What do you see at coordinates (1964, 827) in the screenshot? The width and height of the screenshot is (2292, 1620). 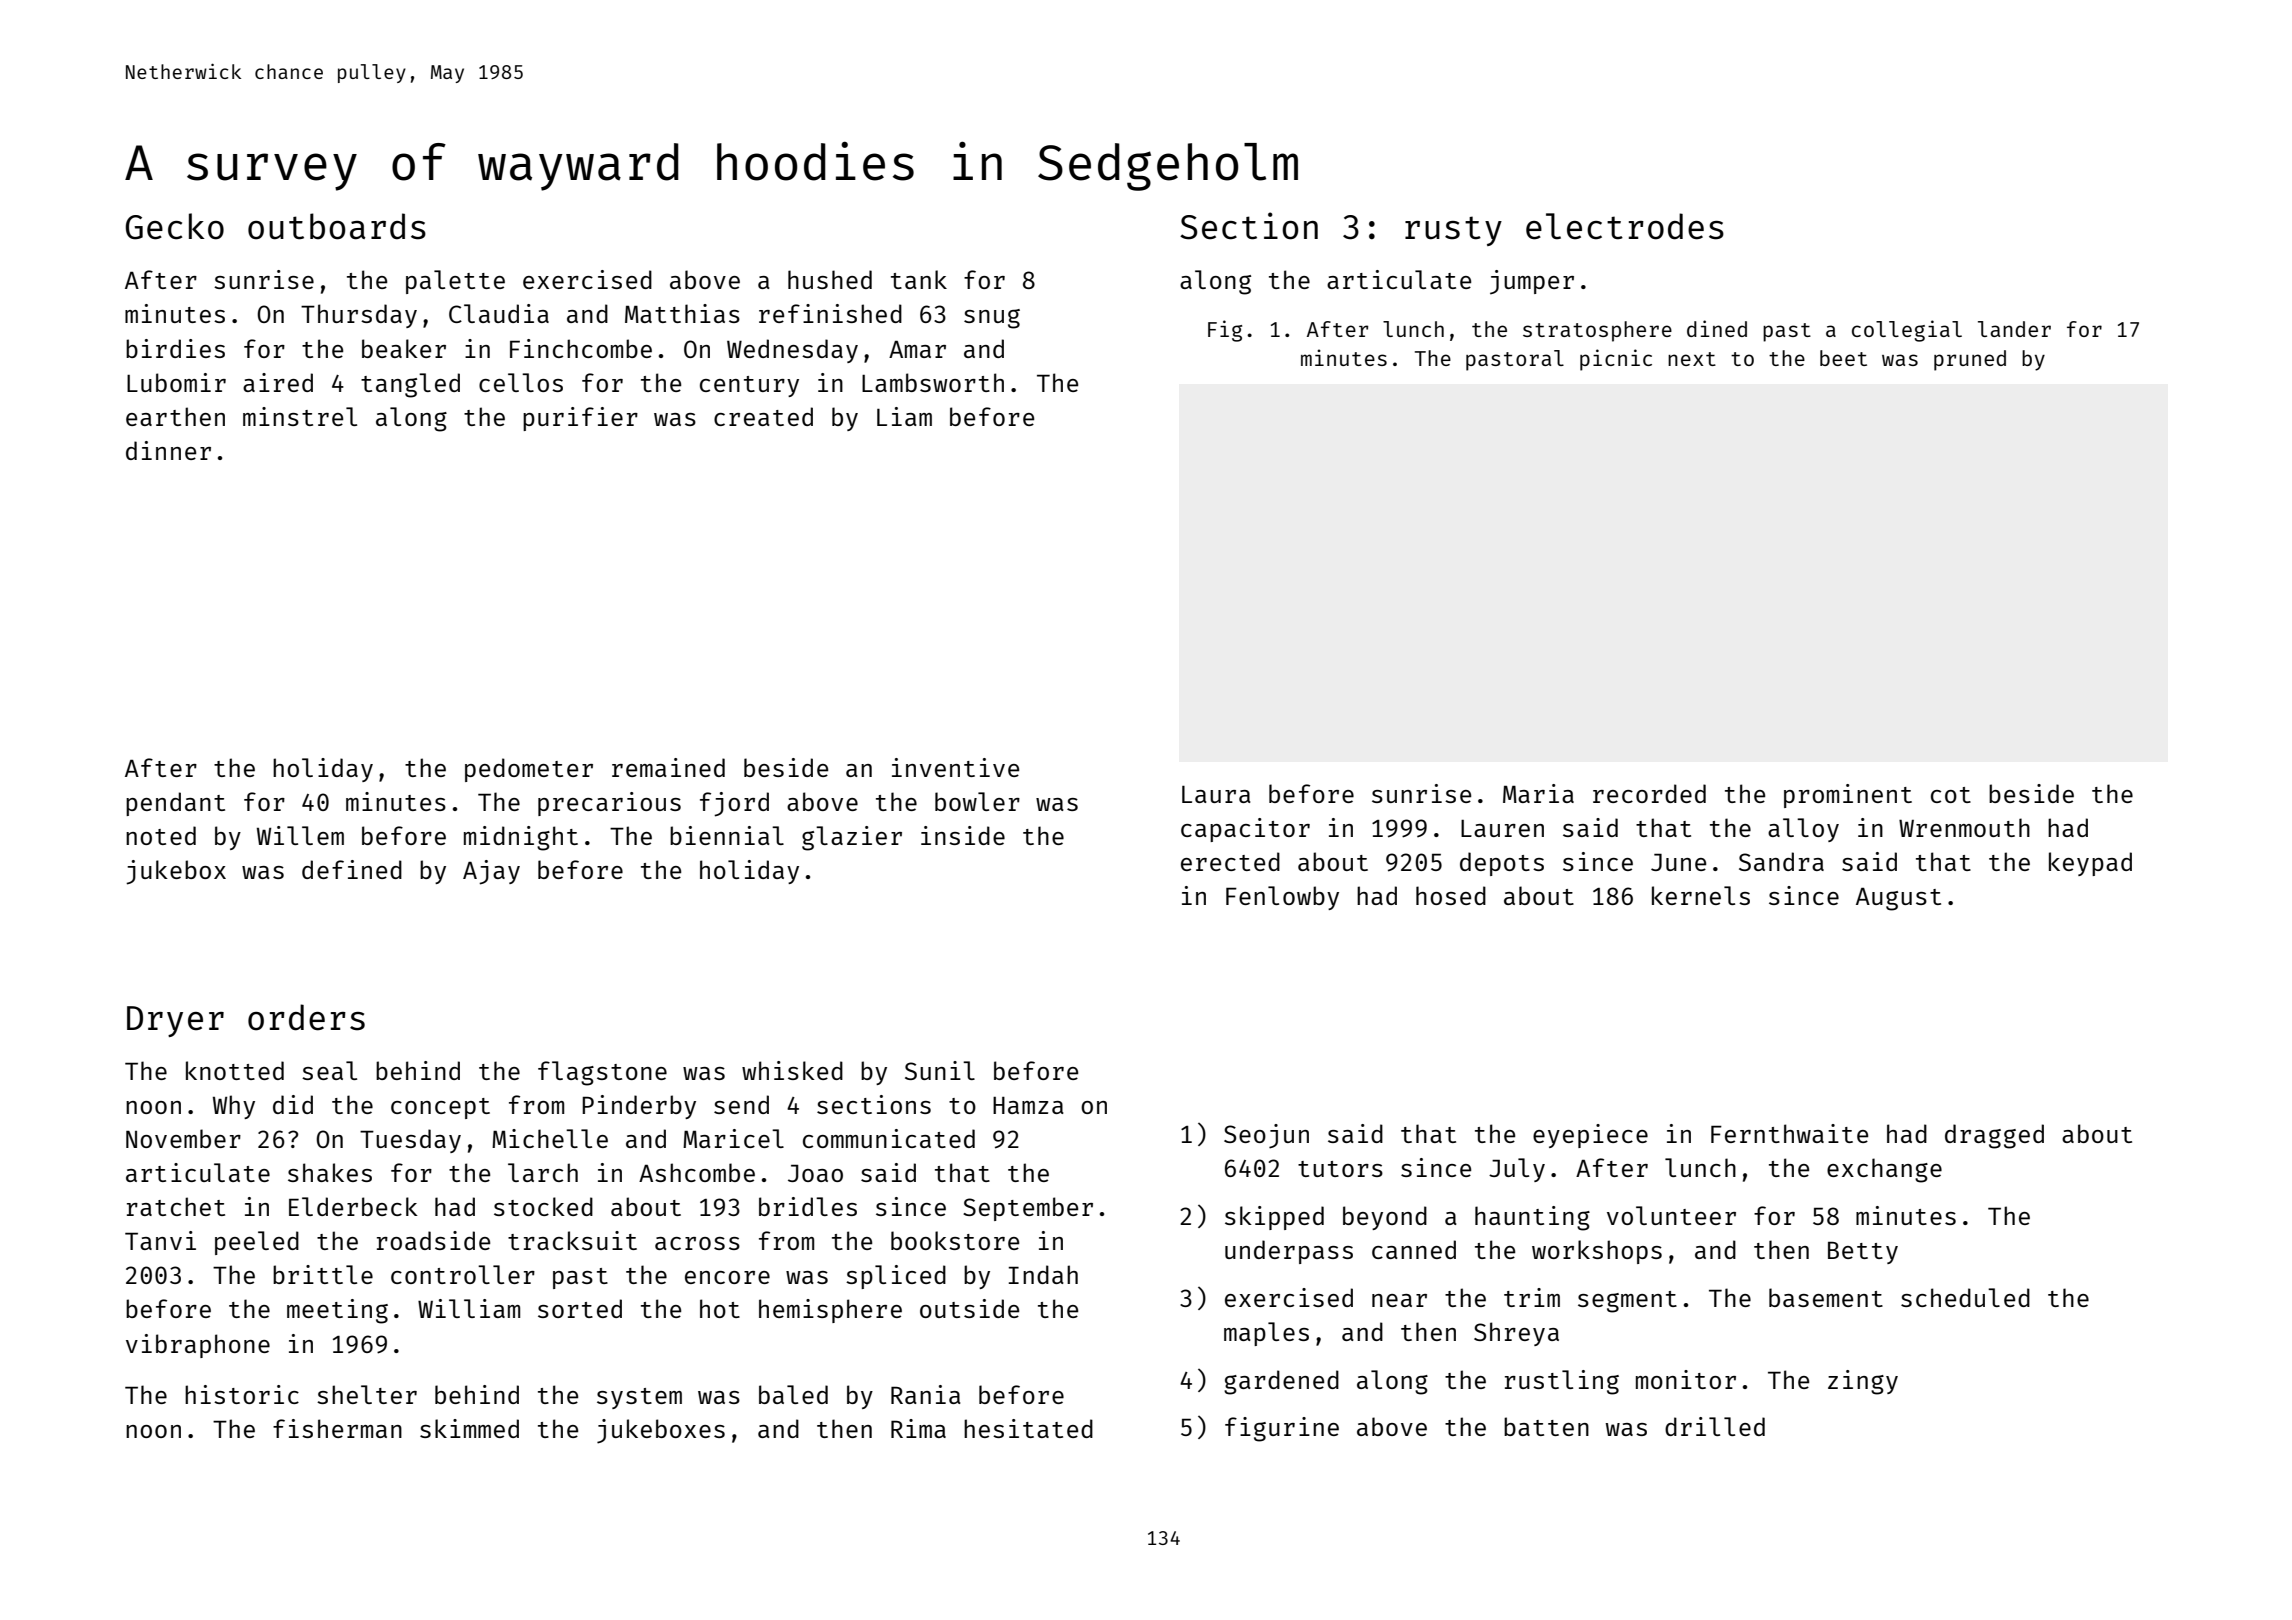 I see `Wrenmouth` at bounding box center [1964, 827].
